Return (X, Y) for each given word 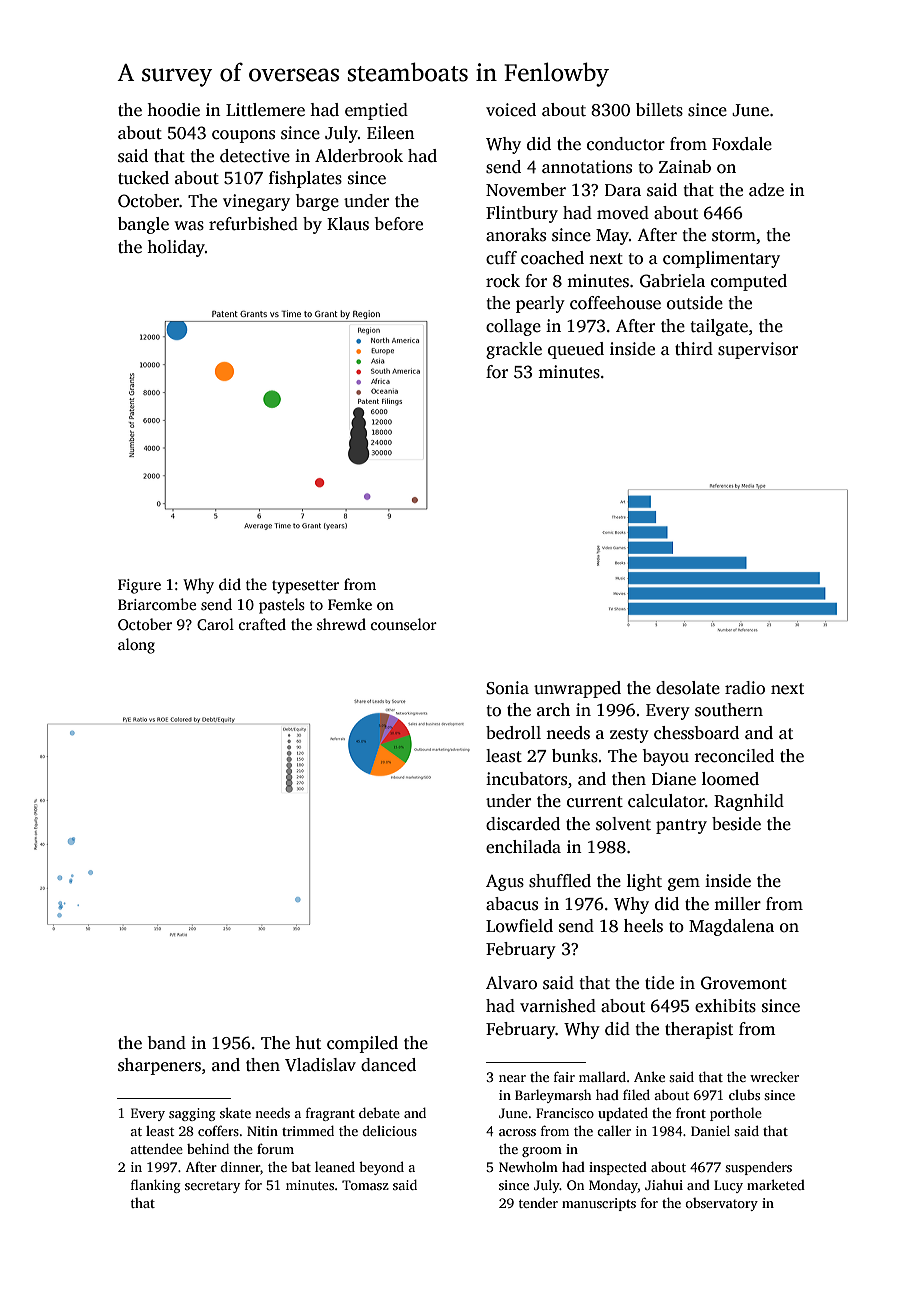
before (399, 224)
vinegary (256, 202)
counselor (404, 624)
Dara (623, 190)
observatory (721, 1204)
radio (745, 688)
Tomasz (365, 1185)
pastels (282, 606)
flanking (155, 1186)
